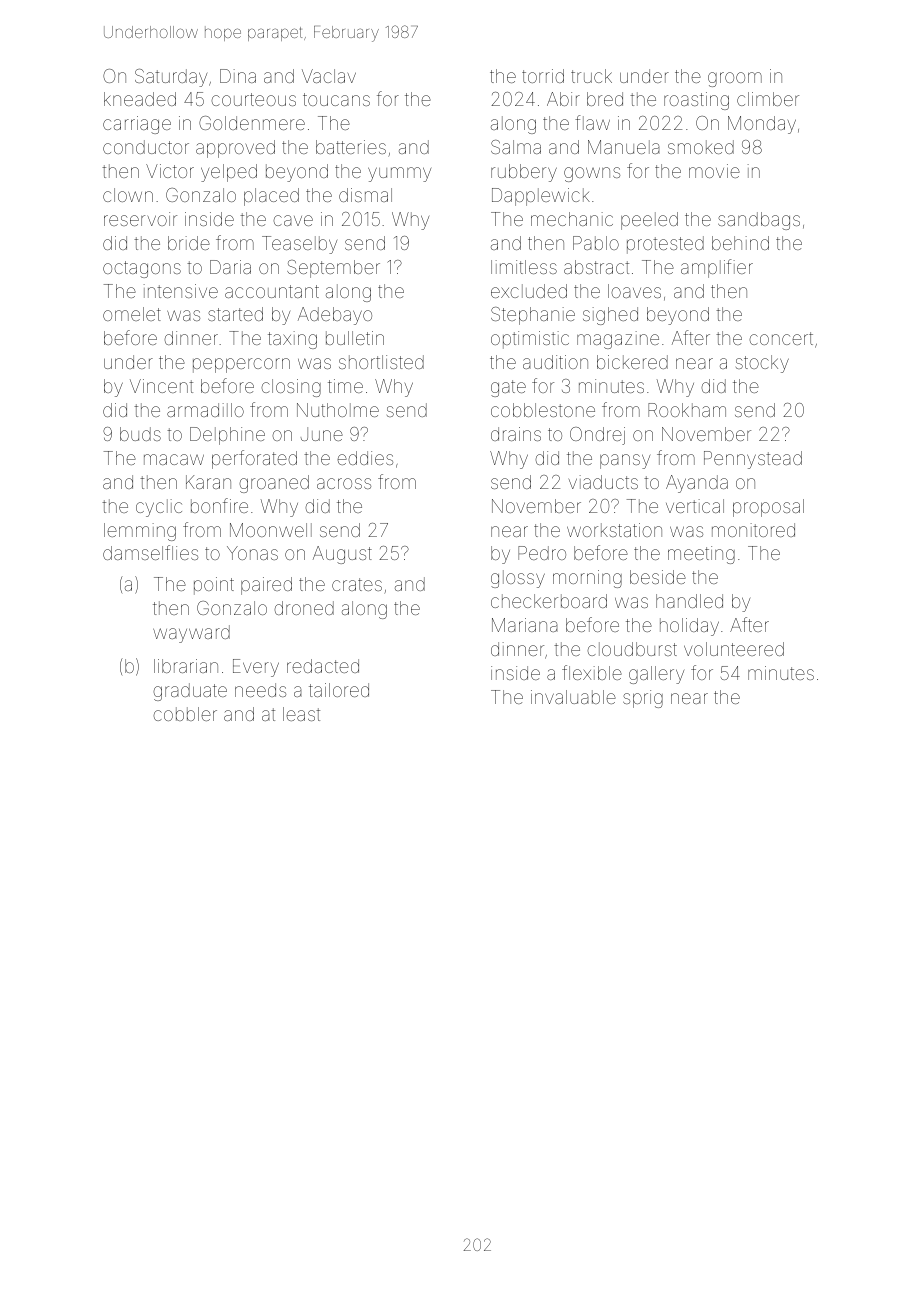 The width and height of the screenshot is (924, 1311). Describe the element at coordinates (643, 699) in the screenshot. I see `sprig` at that location.
